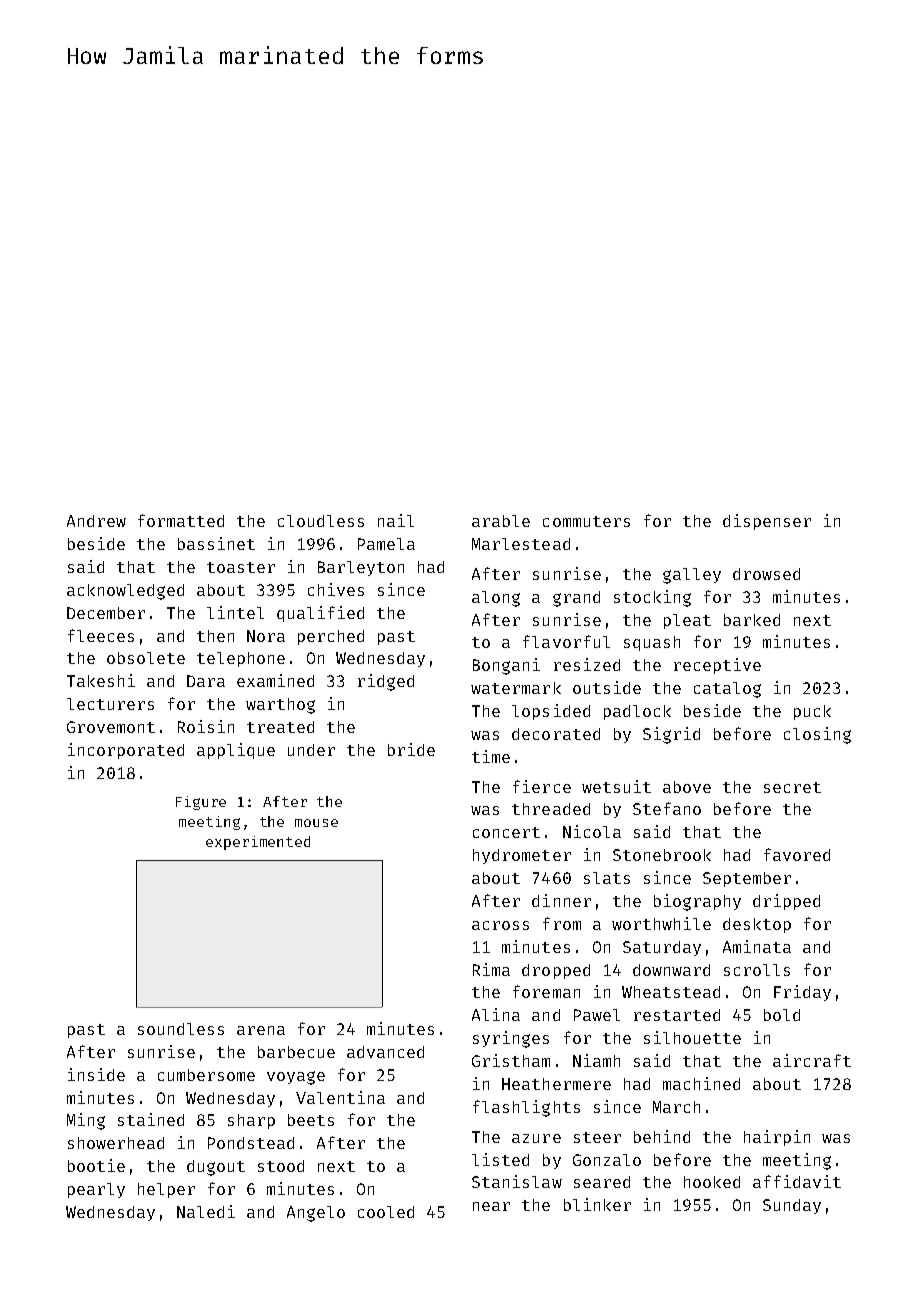 This screenshot has width=924, height=1308. What do you see at coordinates (767, 522) in the screenshot?
I see `dispenser` at bounding box center [767, 522].
